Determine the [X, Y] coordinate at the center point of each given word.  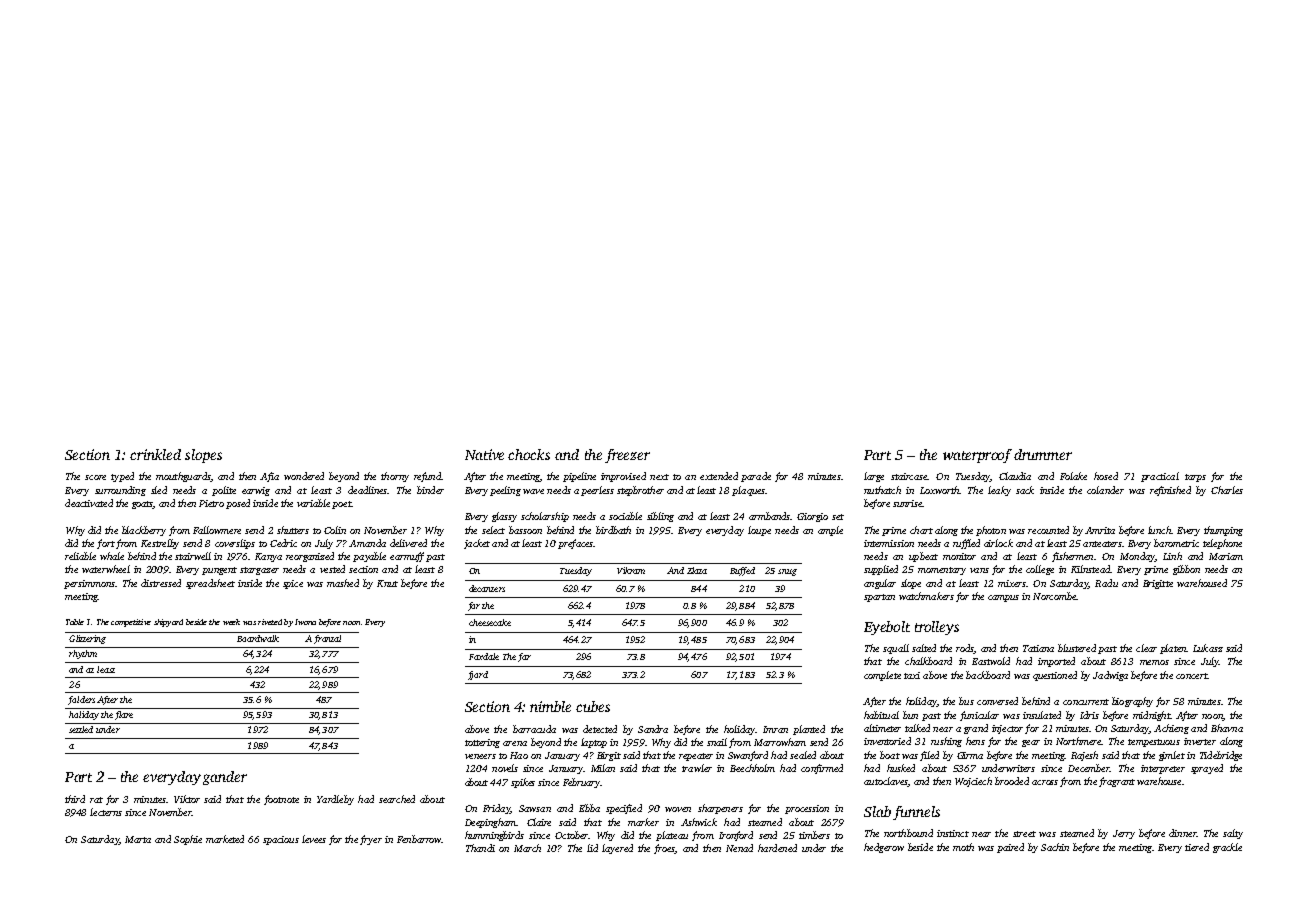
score [95, 477]
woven [678, 809]
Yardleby [335, 800]
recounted [1048, 530]
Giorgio [812, 517]
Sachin [1055, 847]
